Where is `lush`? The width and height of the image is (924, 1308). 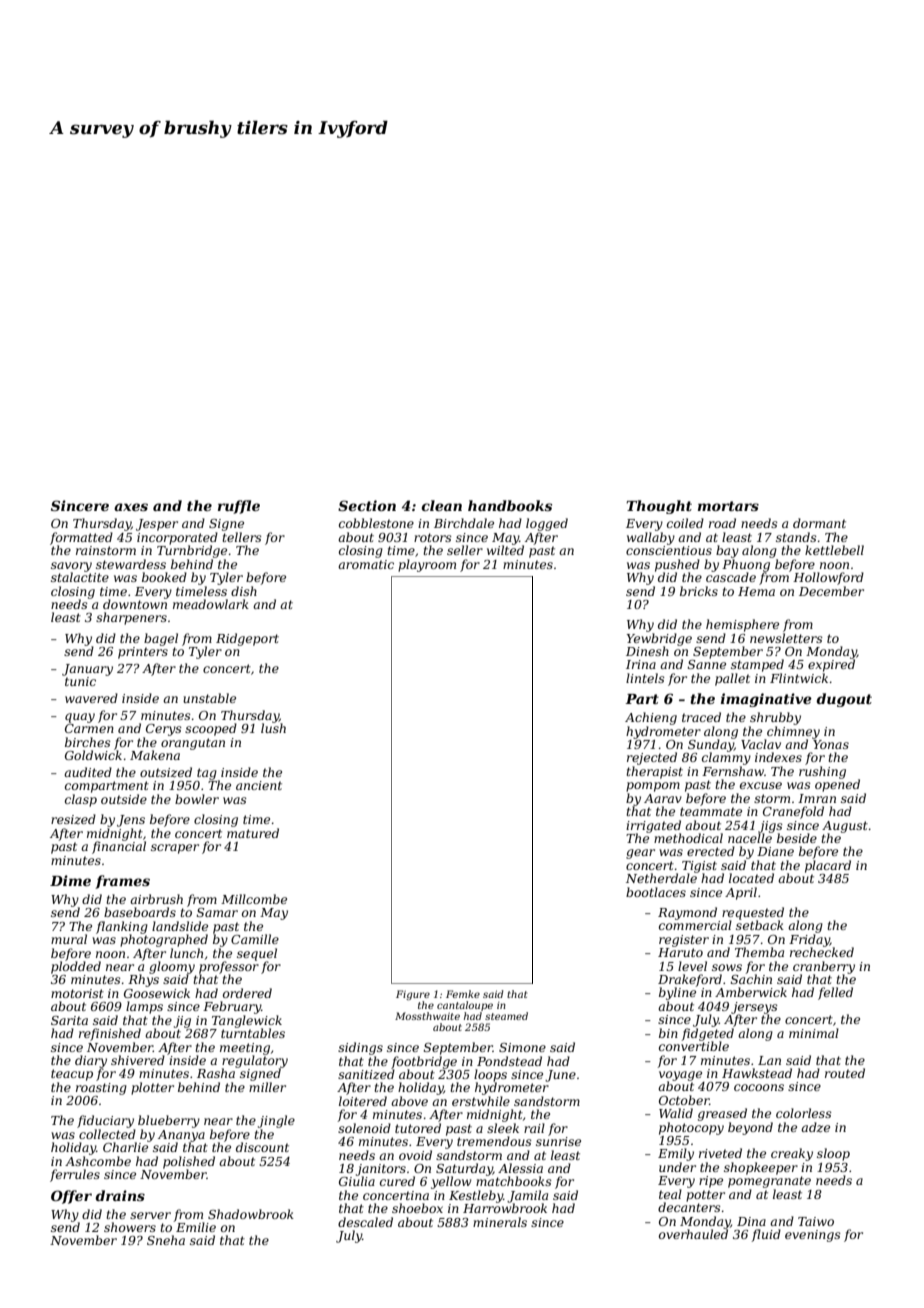
lush is located at coordinates (273, 728).
